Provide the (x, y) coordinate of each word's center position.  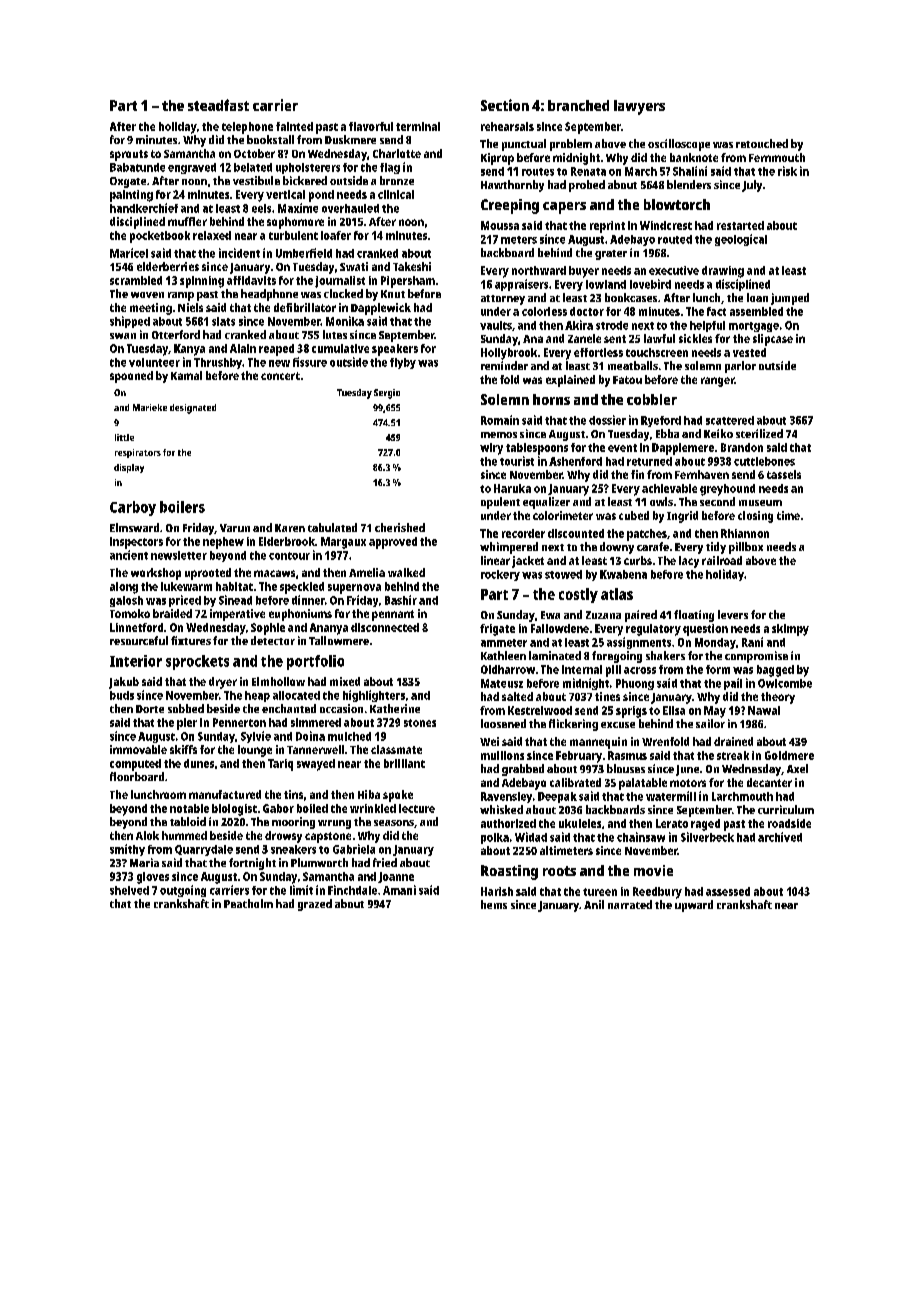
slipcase (773, 340)
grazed (315, 905)
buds (122, 695)
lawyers (639, 107)
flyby (403, 363)
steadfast (218, 105)
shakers (665, 655)
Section (505, 105)
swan (123, 336)
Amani (399, 890)
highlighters (374, 696)
